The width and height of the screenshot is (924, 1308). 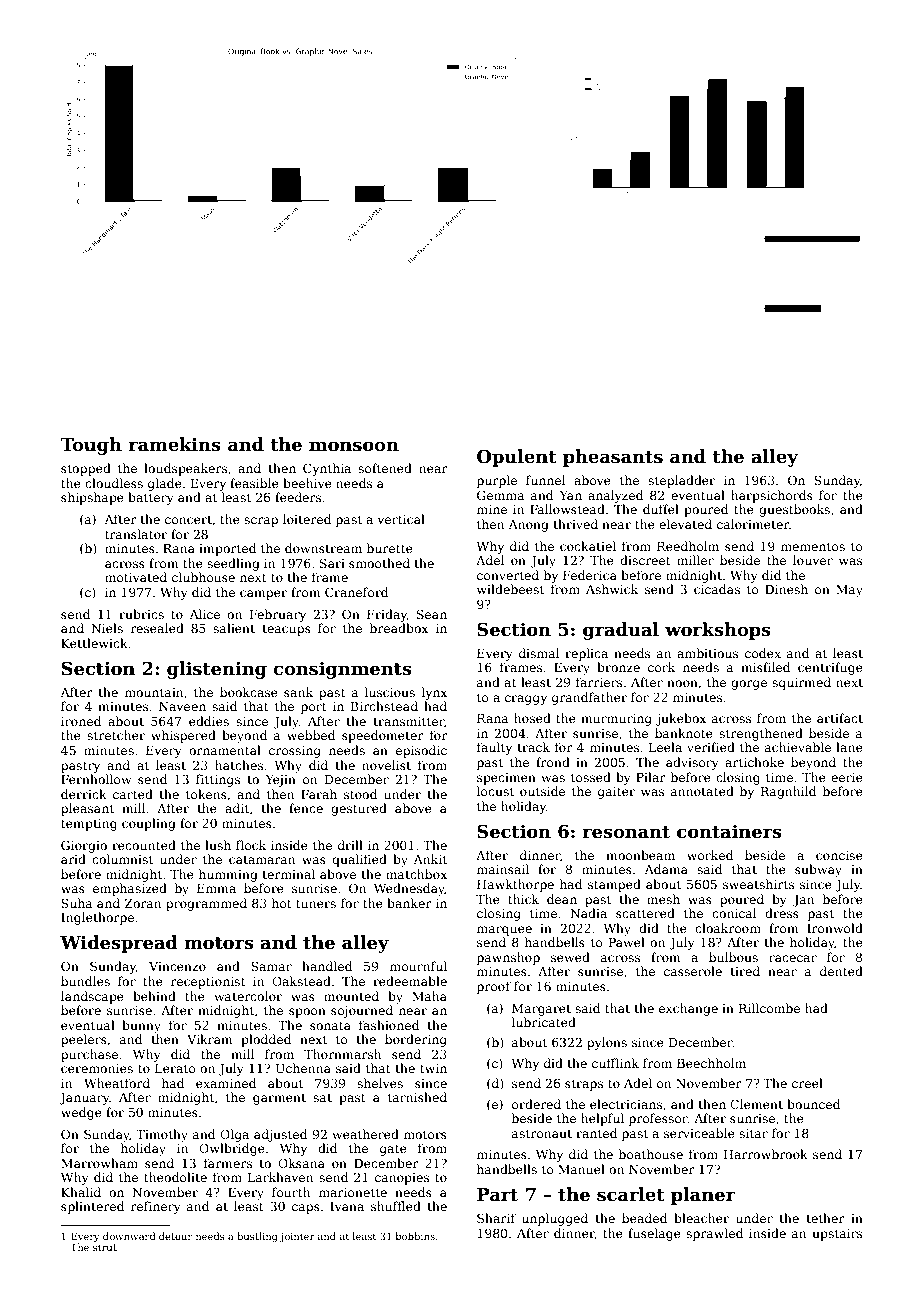 What do you see at coordinates (714, 1234) in the screenshot?
I see `sprawled` at bounding box center [714, 1234].
